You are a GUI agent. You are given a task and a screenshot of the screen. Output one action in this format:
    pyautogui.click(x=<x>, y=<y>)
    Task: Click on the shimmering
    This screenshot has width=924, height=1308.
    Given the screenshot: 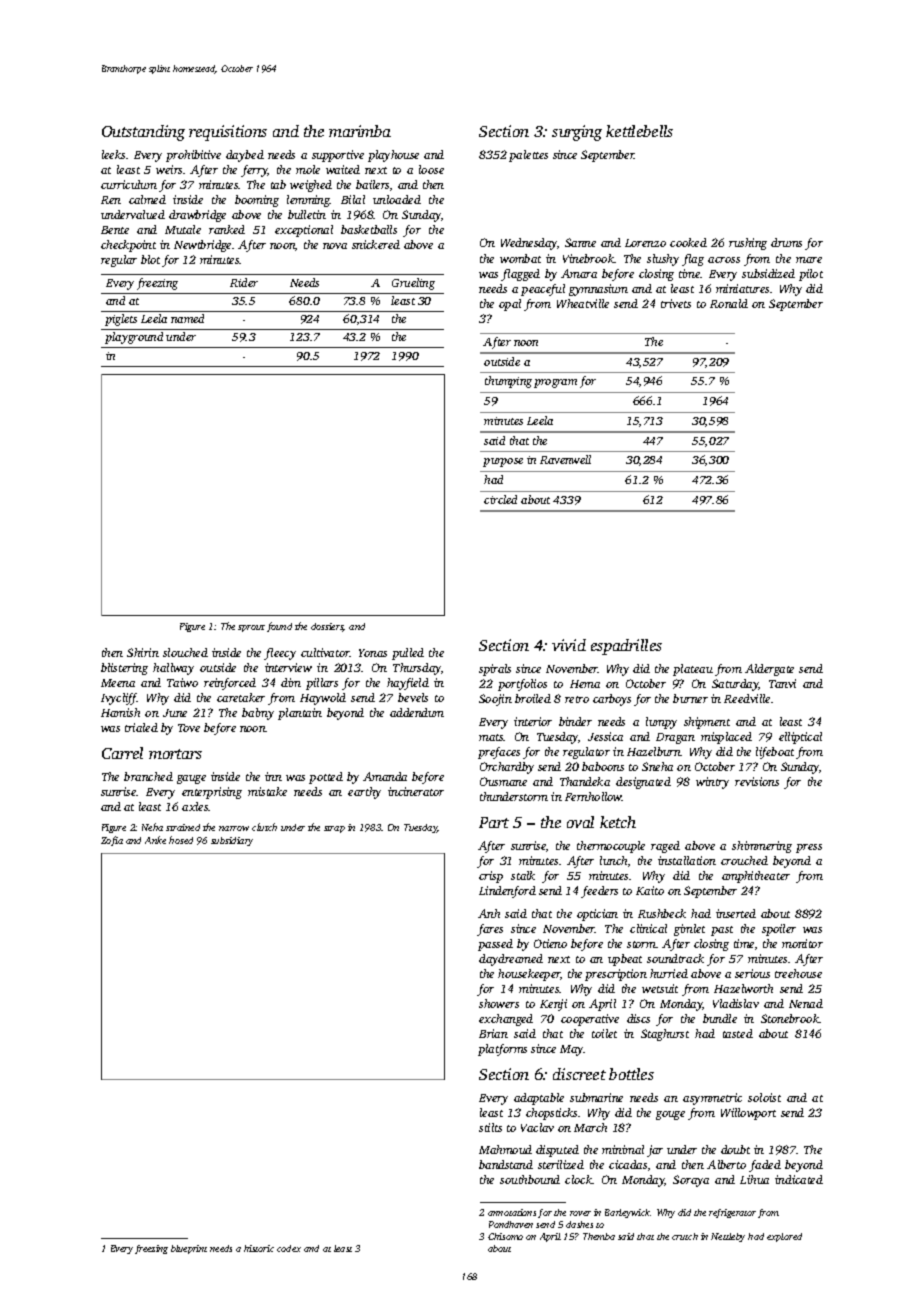 What is the action you would take?
    pyautogui.click(x=762, y=847)
